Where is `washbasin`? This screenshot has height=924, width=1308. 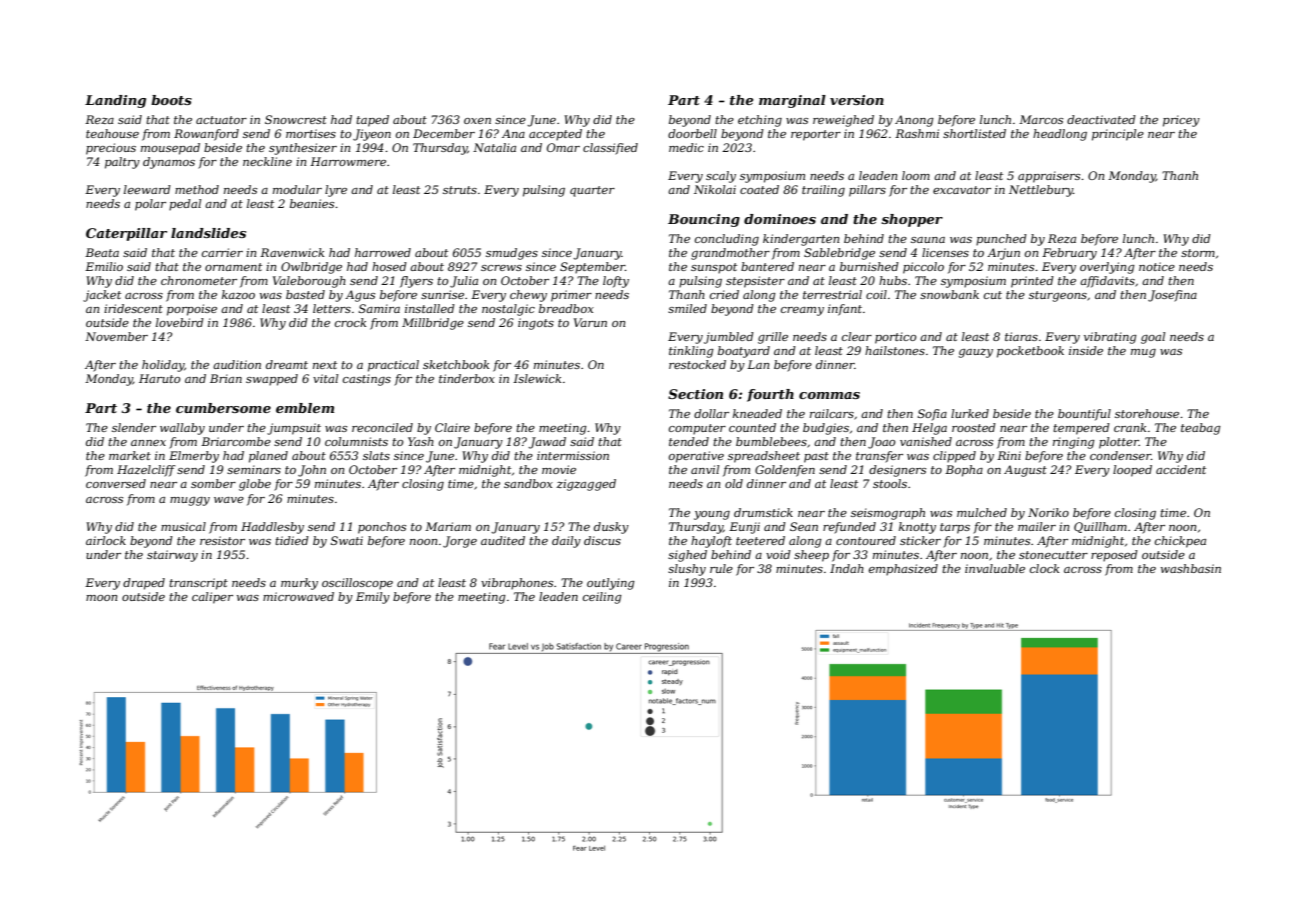 washbasin is located at coordinates (1191, 568).
